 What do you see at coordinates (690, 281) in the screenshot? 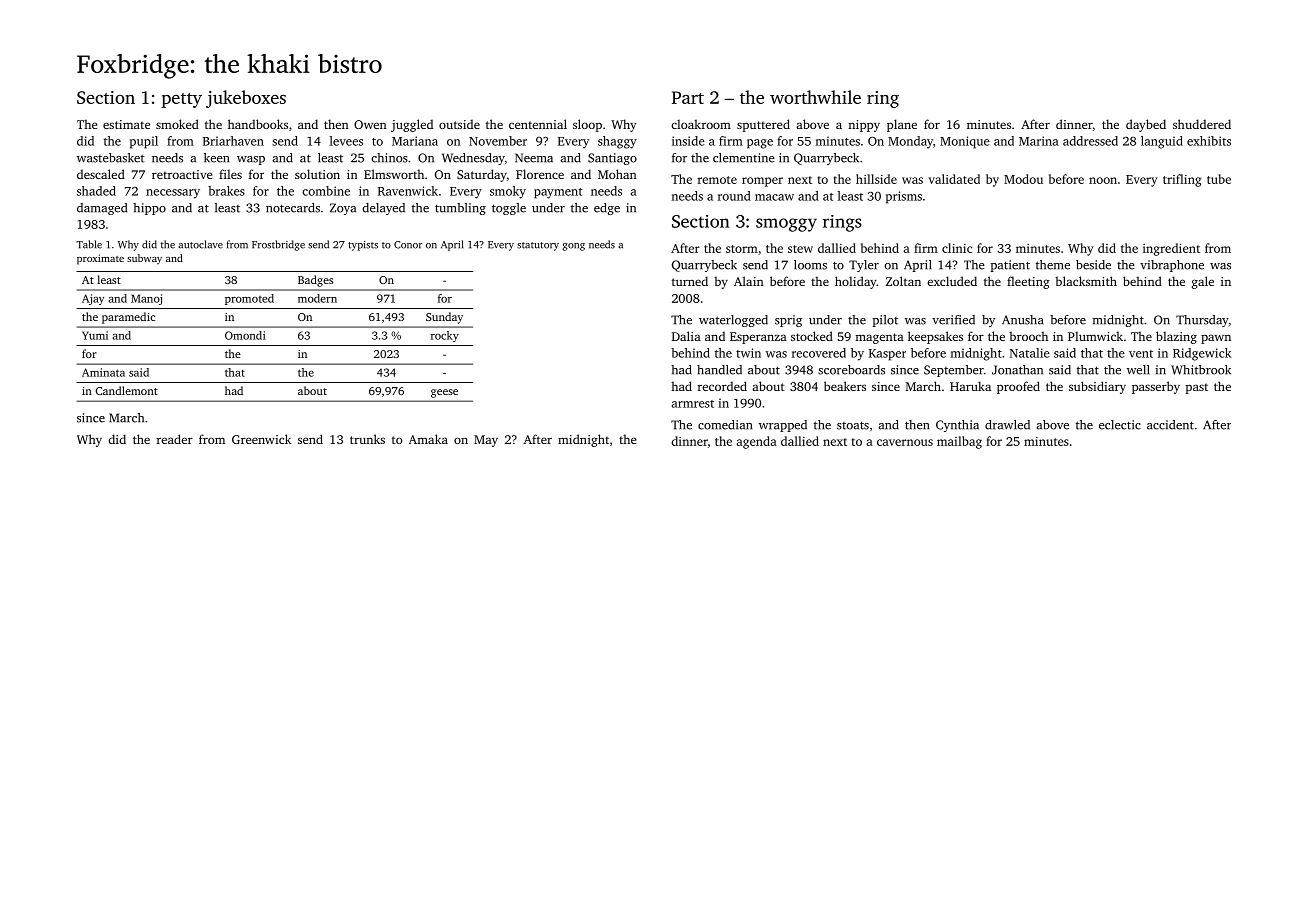
I see `turned` at bounding box center [690, 281].
